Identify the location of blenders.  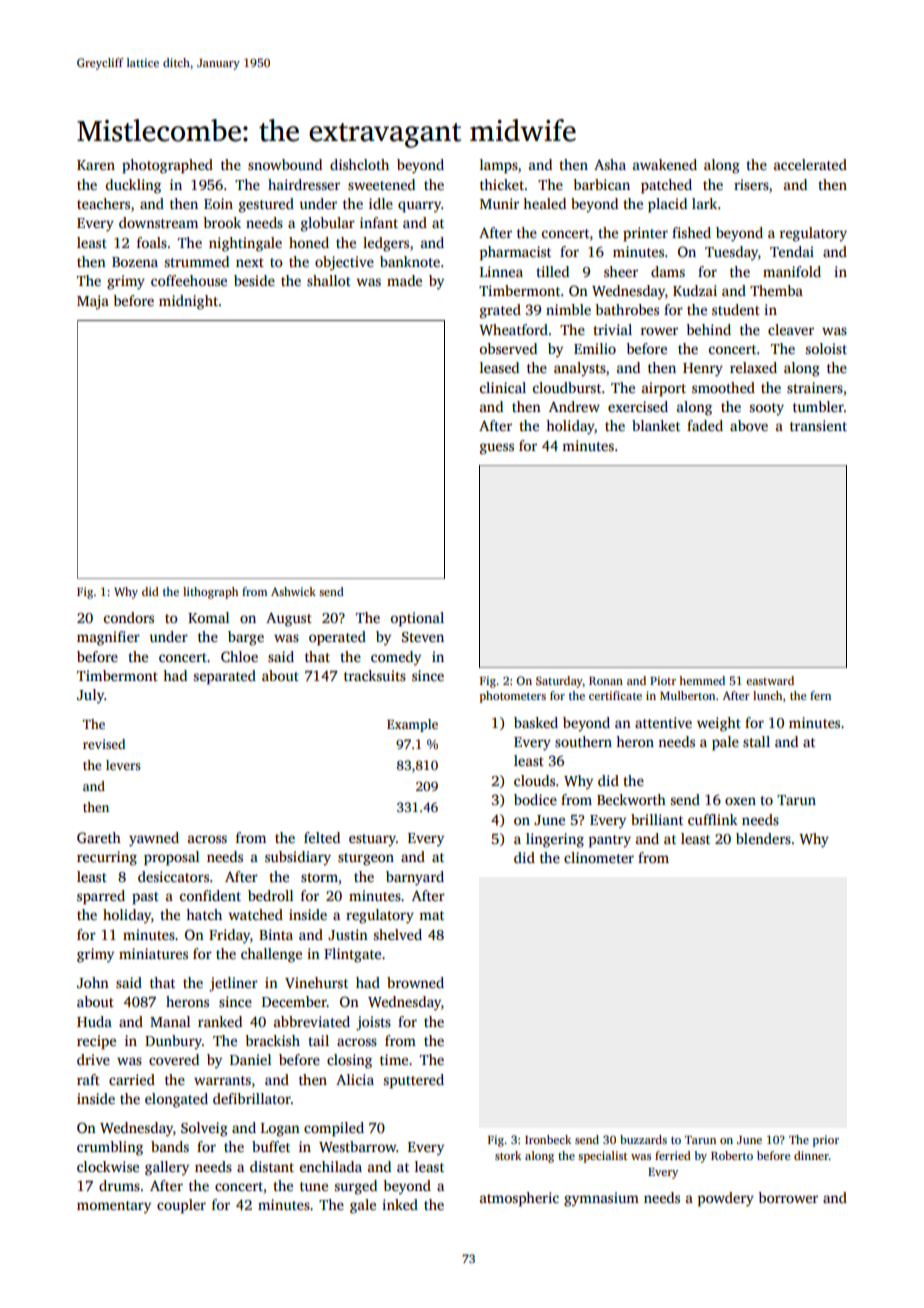
(763, 838).
